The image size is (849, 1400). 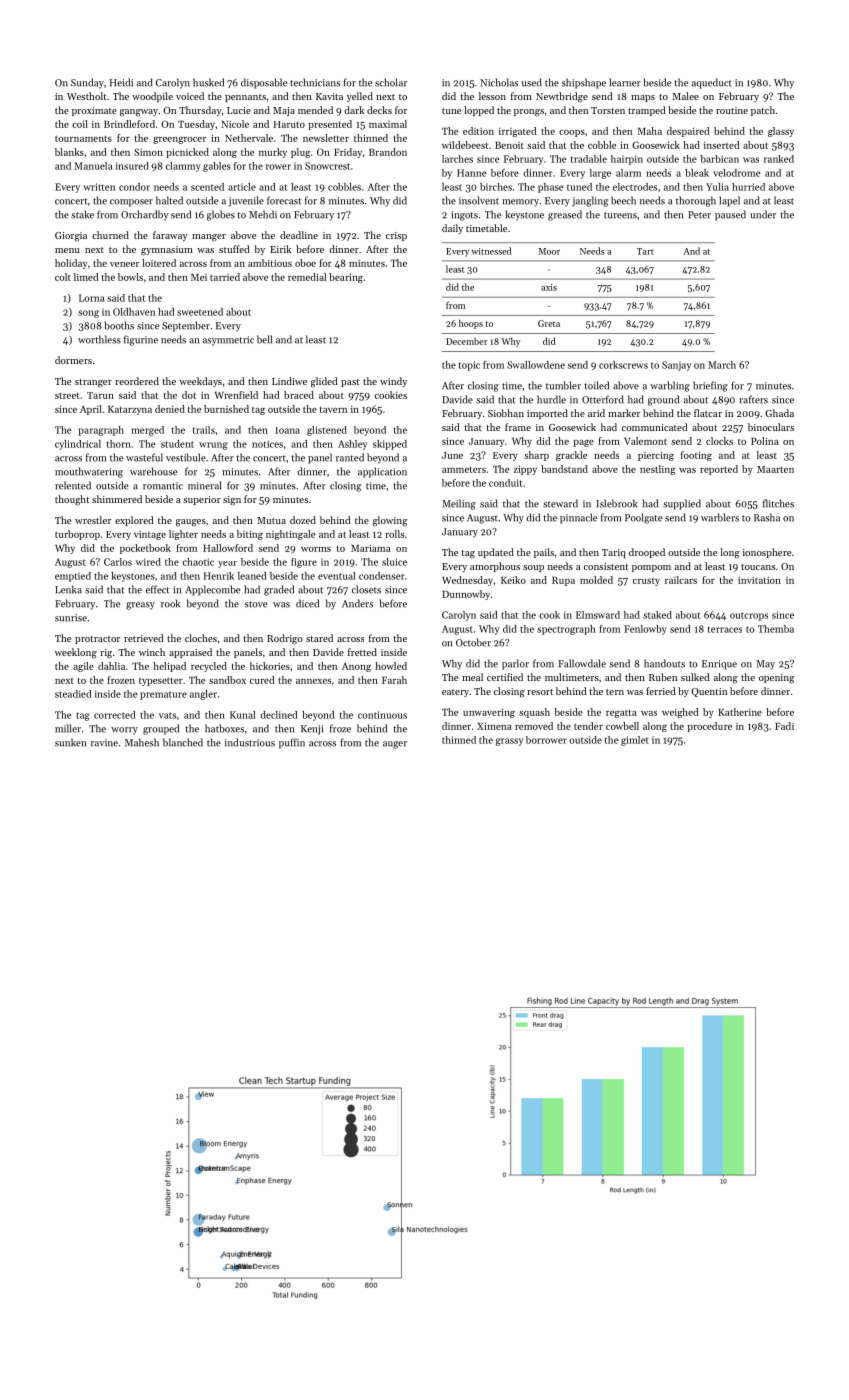 I want to click on tureens, so click(x=620, y=215).
